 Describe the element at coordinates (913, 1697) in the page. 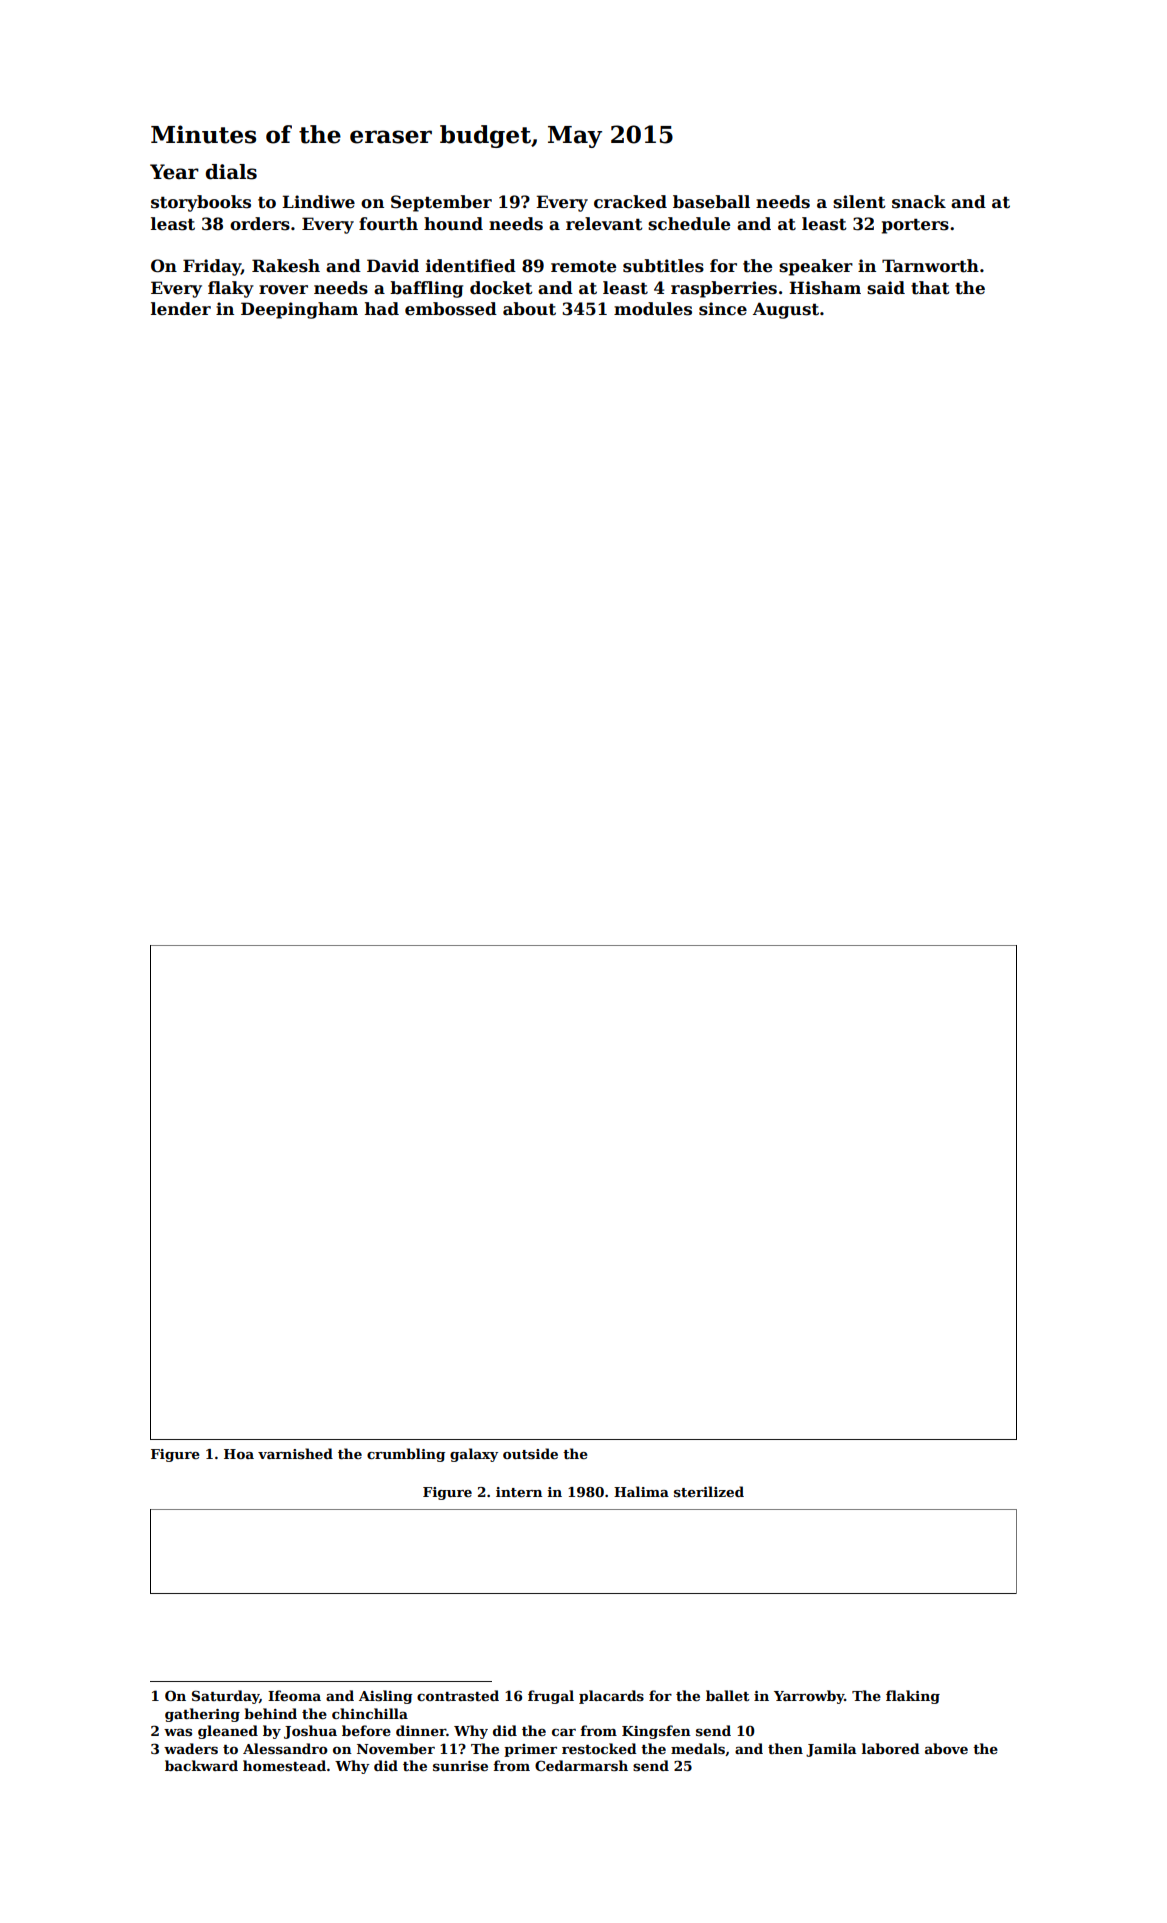

I see `flaking` at that location.
